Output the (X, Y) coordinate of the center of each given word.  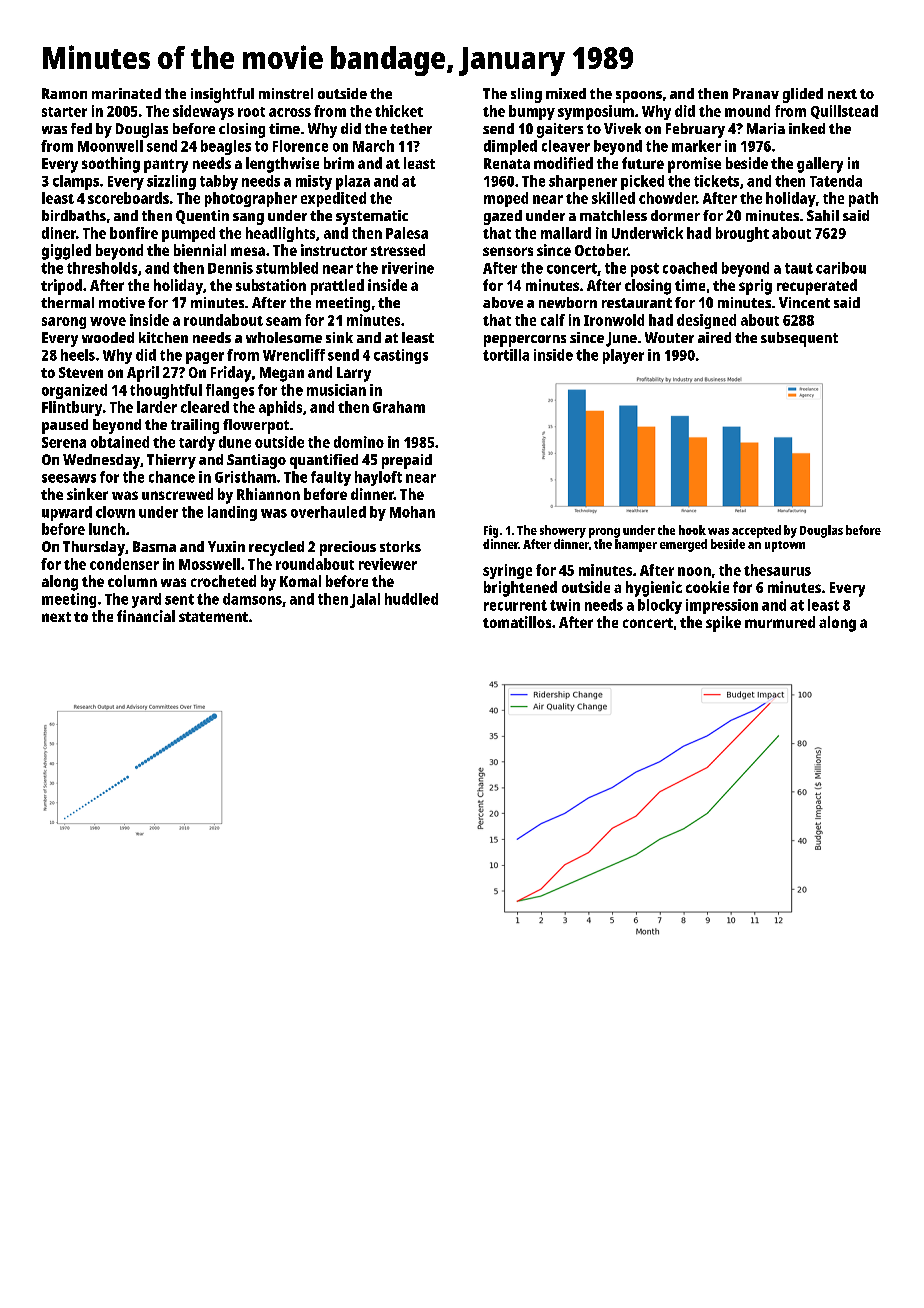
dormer (675, 215)
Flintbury (72, 408)
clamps (76, 182)
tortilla (506, 355)
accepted (756, 531)
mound (747, 111)
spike (723, 624)
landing (232, 513)
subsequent (799, 339)
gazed (503, 217)
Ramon (64, 93)
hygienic (654, 589)
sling (526, 95)
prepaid (407, 461)
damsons (252, 599)
